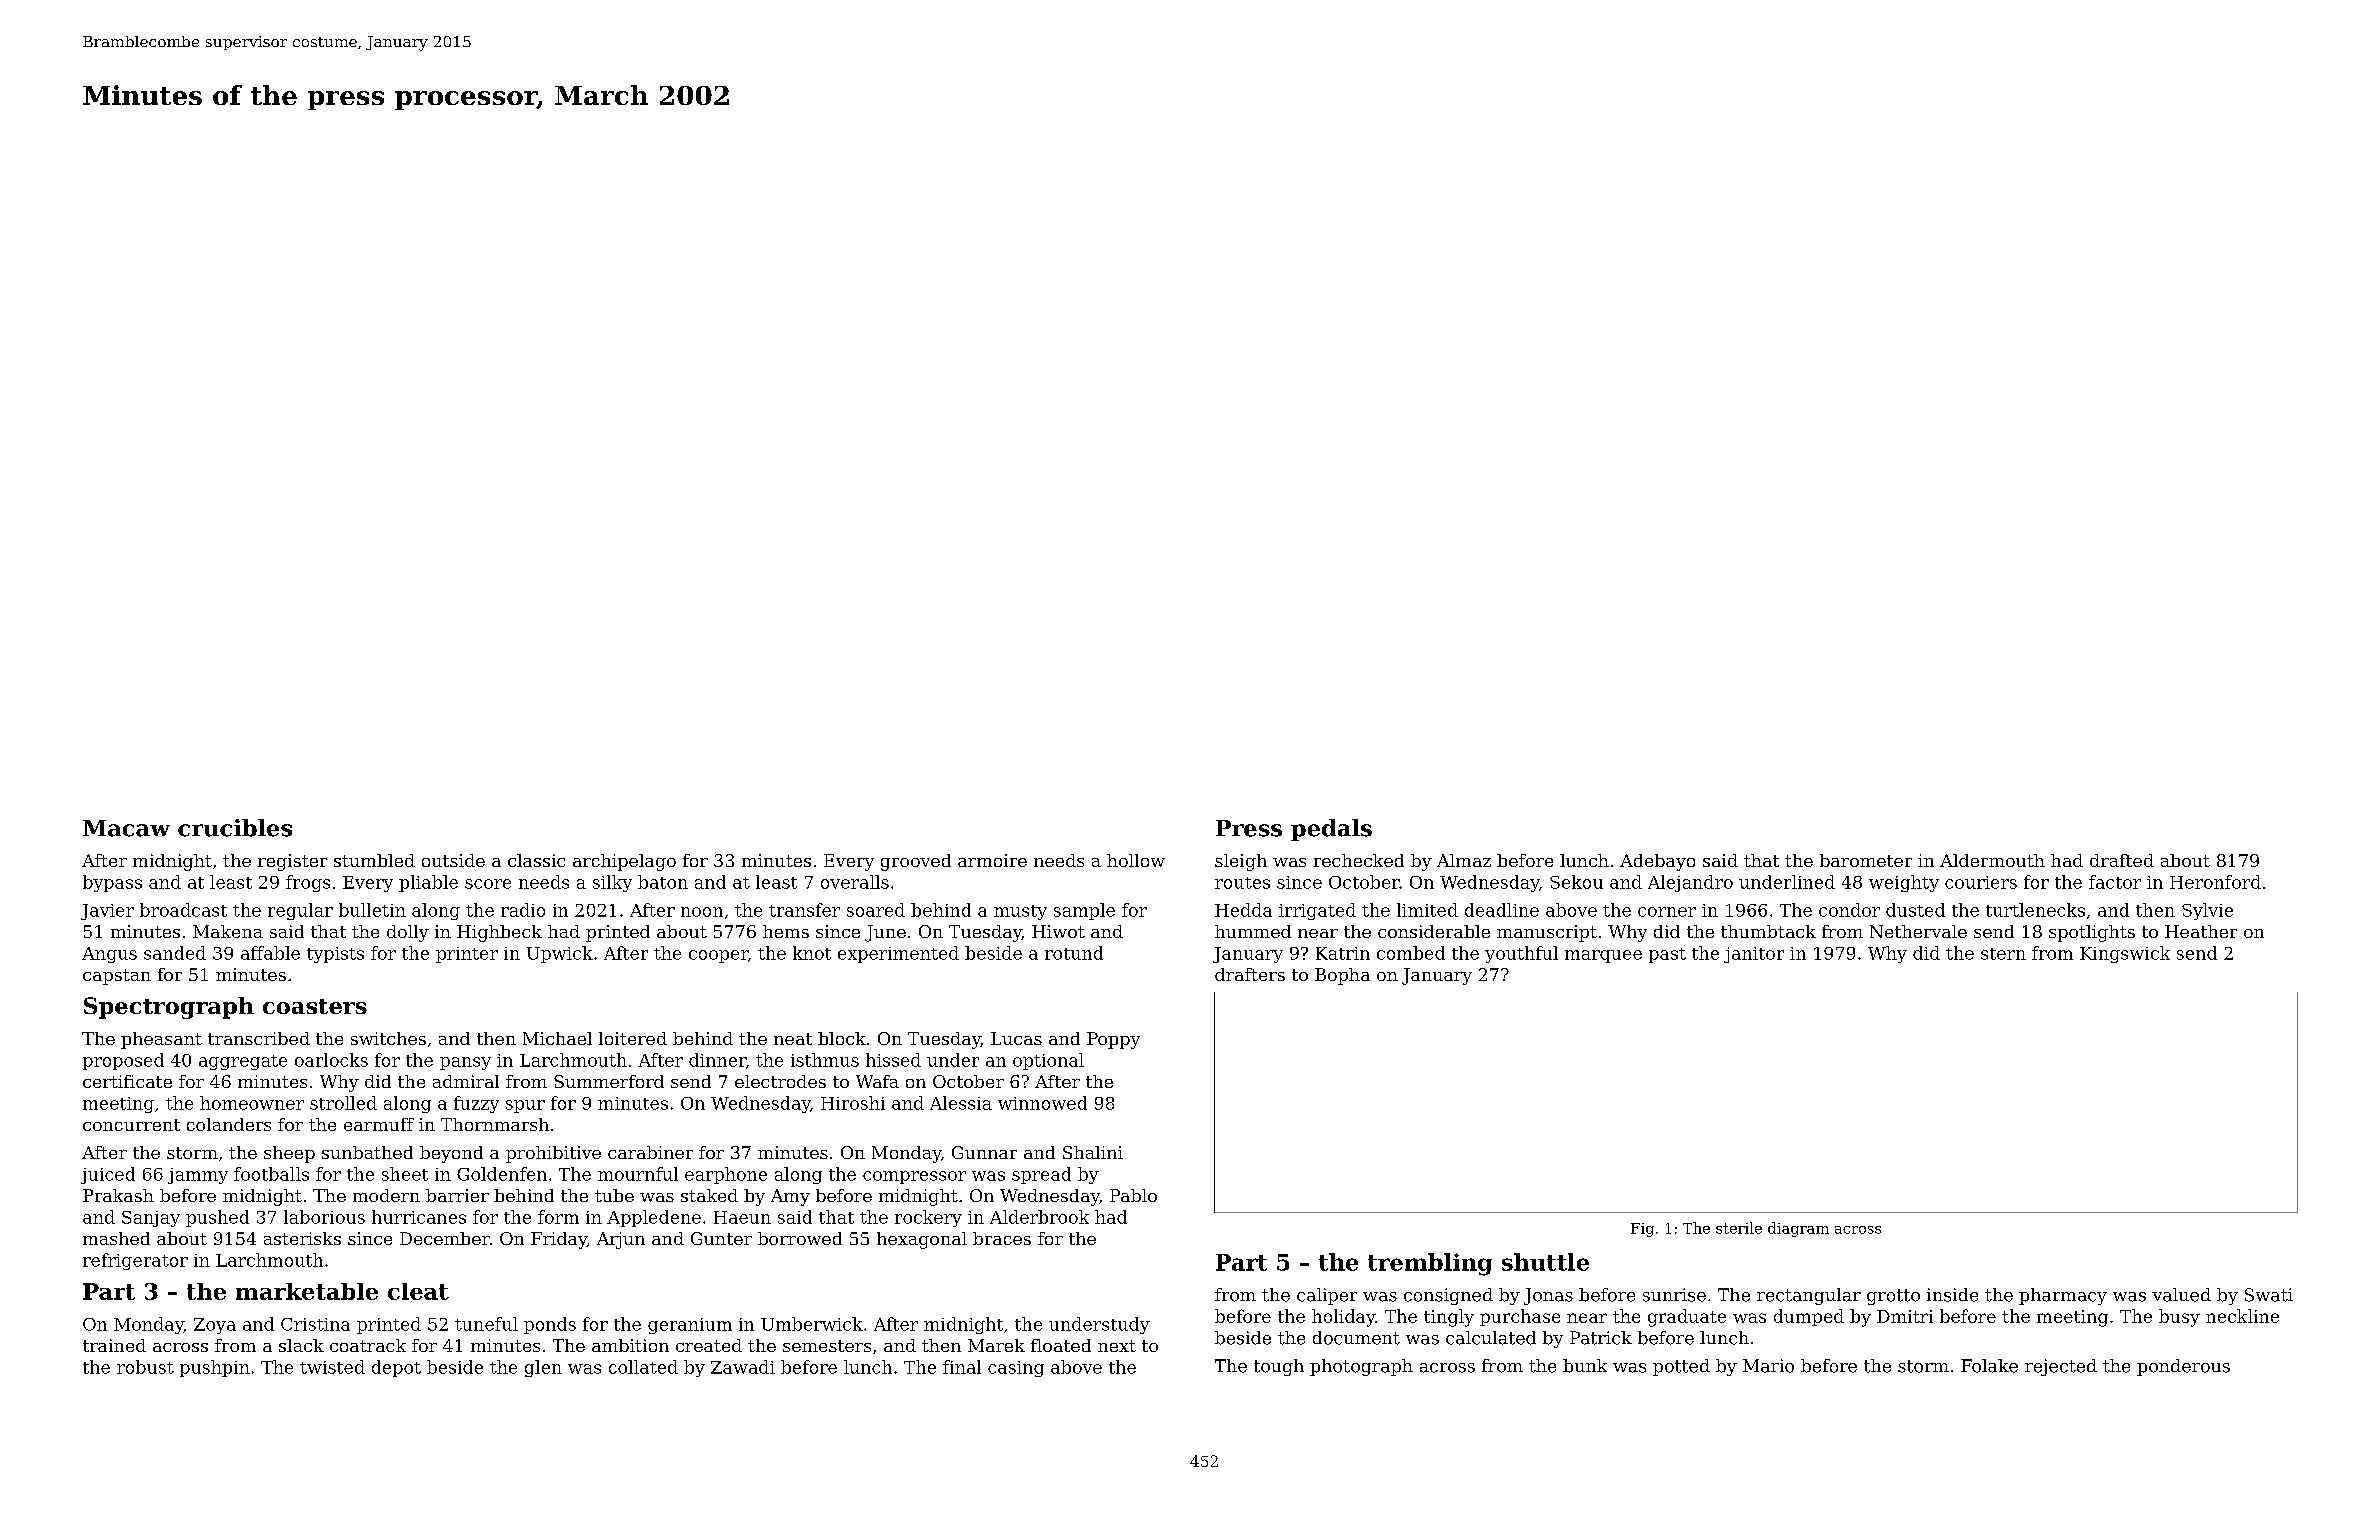 This document has height=1540, width=2380. What do you see at coordinates (161, 1040) in the document?
I see `pheasant` at bounding box center [161, 1040].
